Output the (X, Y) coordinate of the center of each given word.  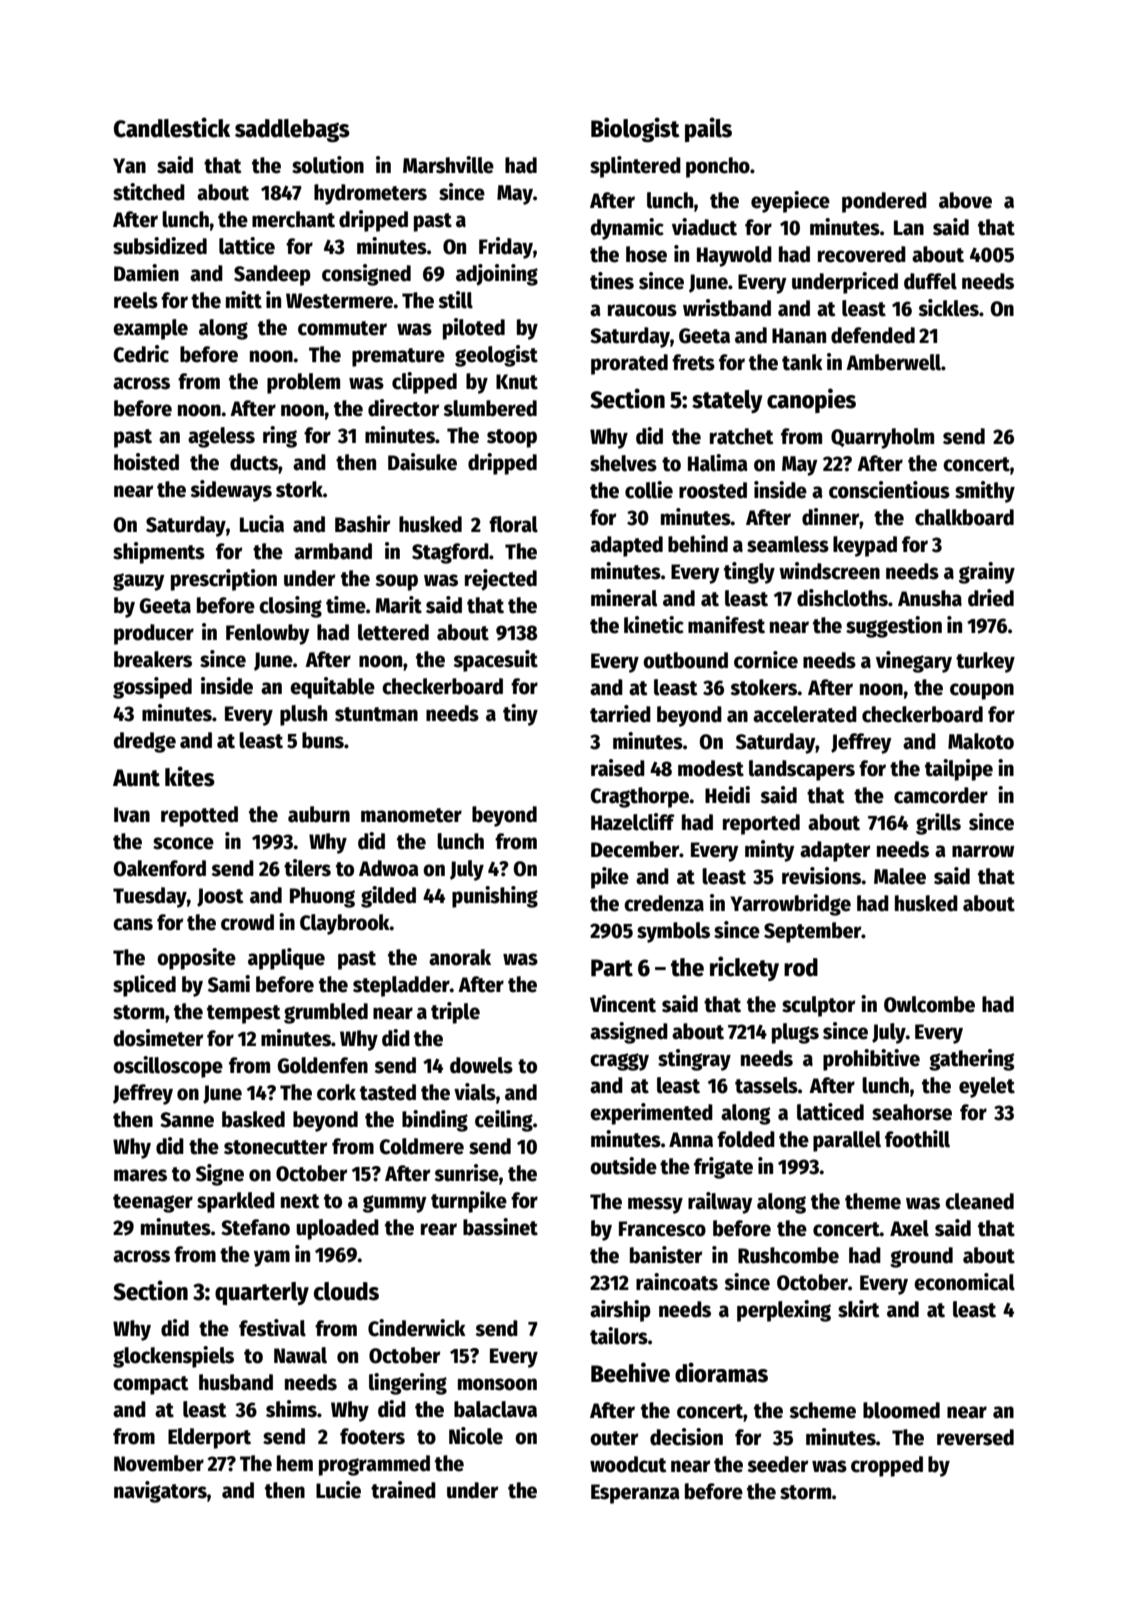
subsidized (160, 246)
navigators (160, 1492)
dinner (830, 517)
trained (403, 1490)
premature (398, 357)
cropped (887, 1466)
